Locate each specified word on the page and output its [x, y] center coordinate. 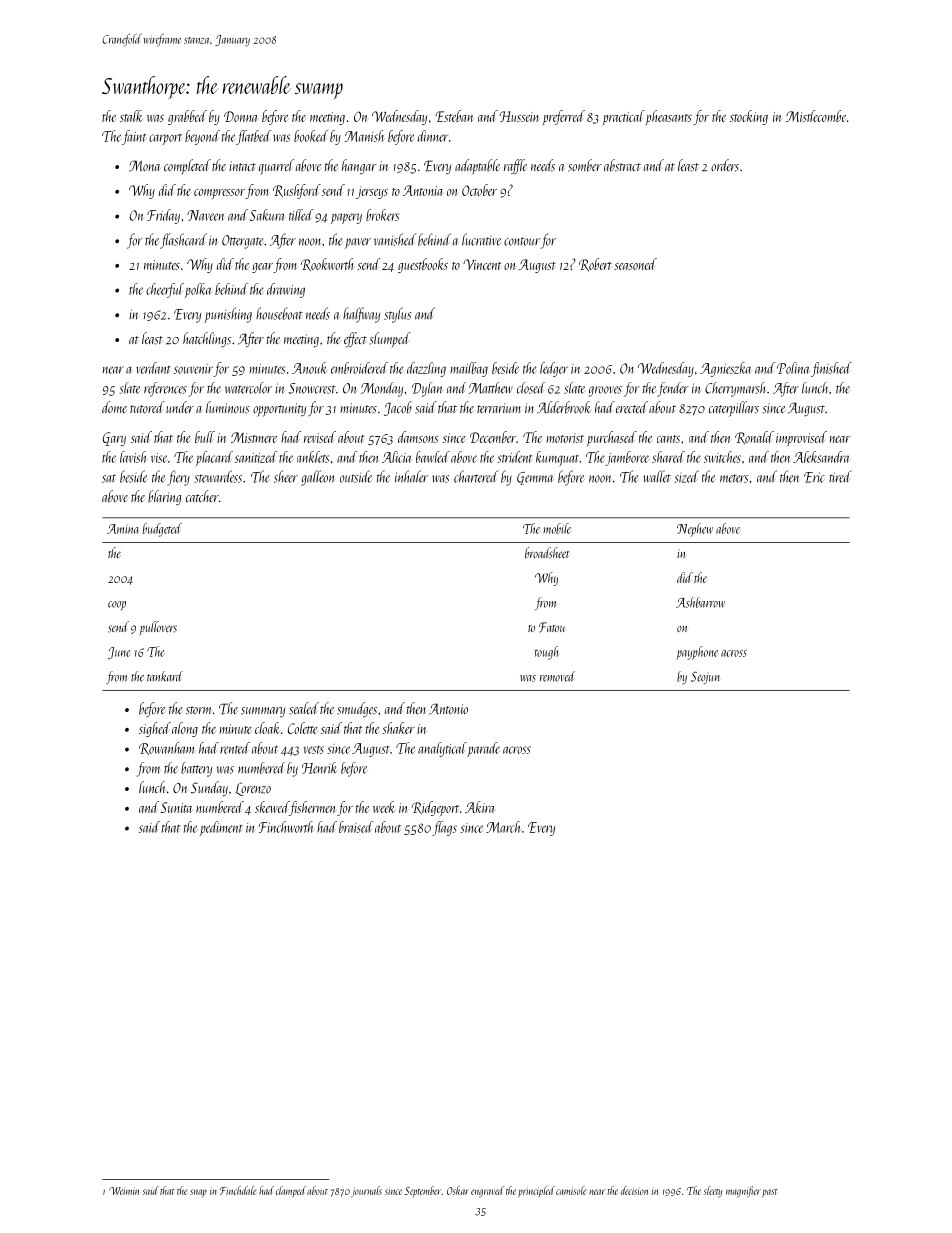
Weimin [124, 1191]
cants [668, 439]
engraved [487, 1192]
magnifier [743, 1192]
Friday [163, 216]
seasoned [635, 264]
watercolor [248, 388]
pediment [221, 828]
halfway [361, 315]
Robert [595, 264]
